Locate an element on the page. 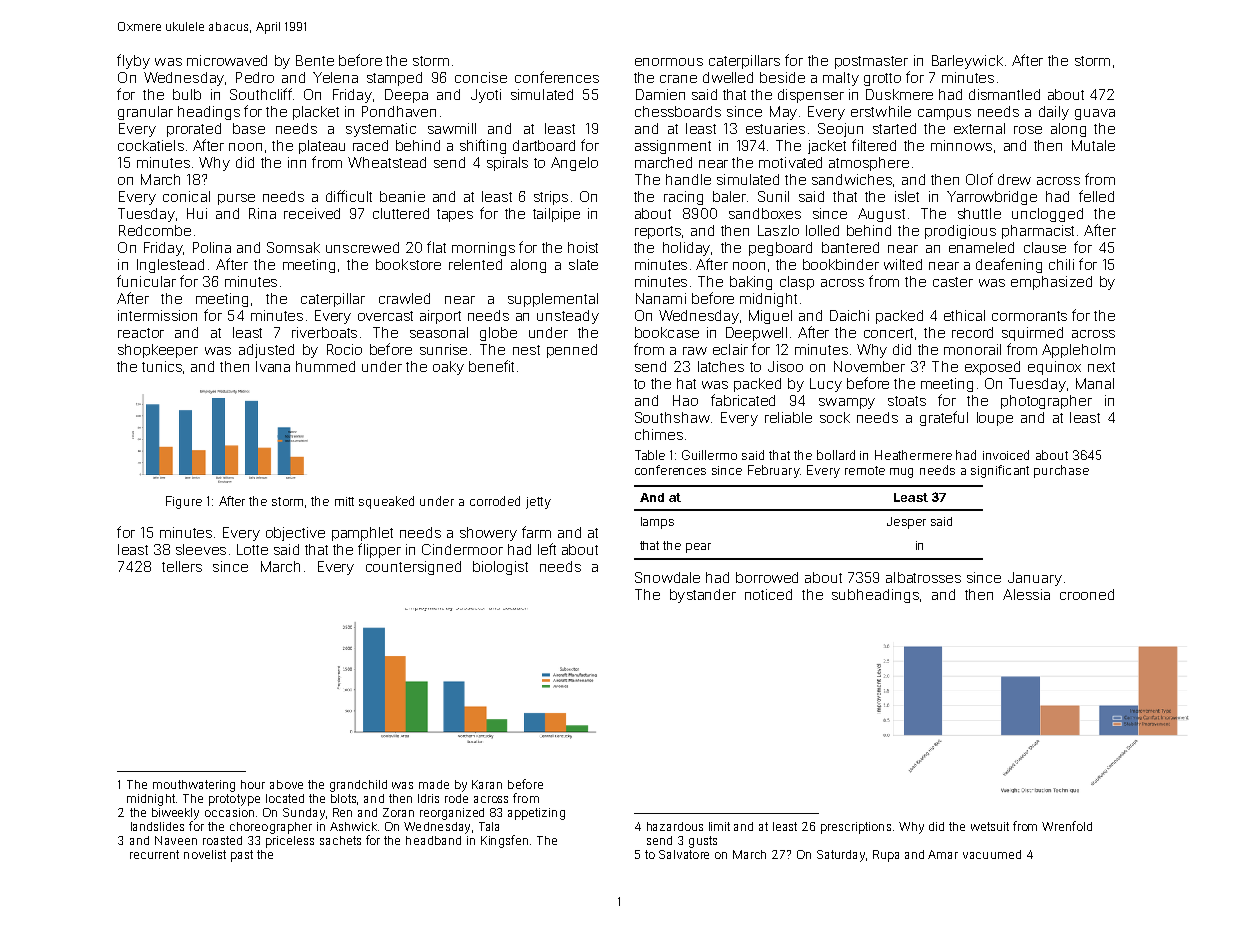 The width and height of the image is (1233, 952). dwelled is located at coordinates (728, 77).
